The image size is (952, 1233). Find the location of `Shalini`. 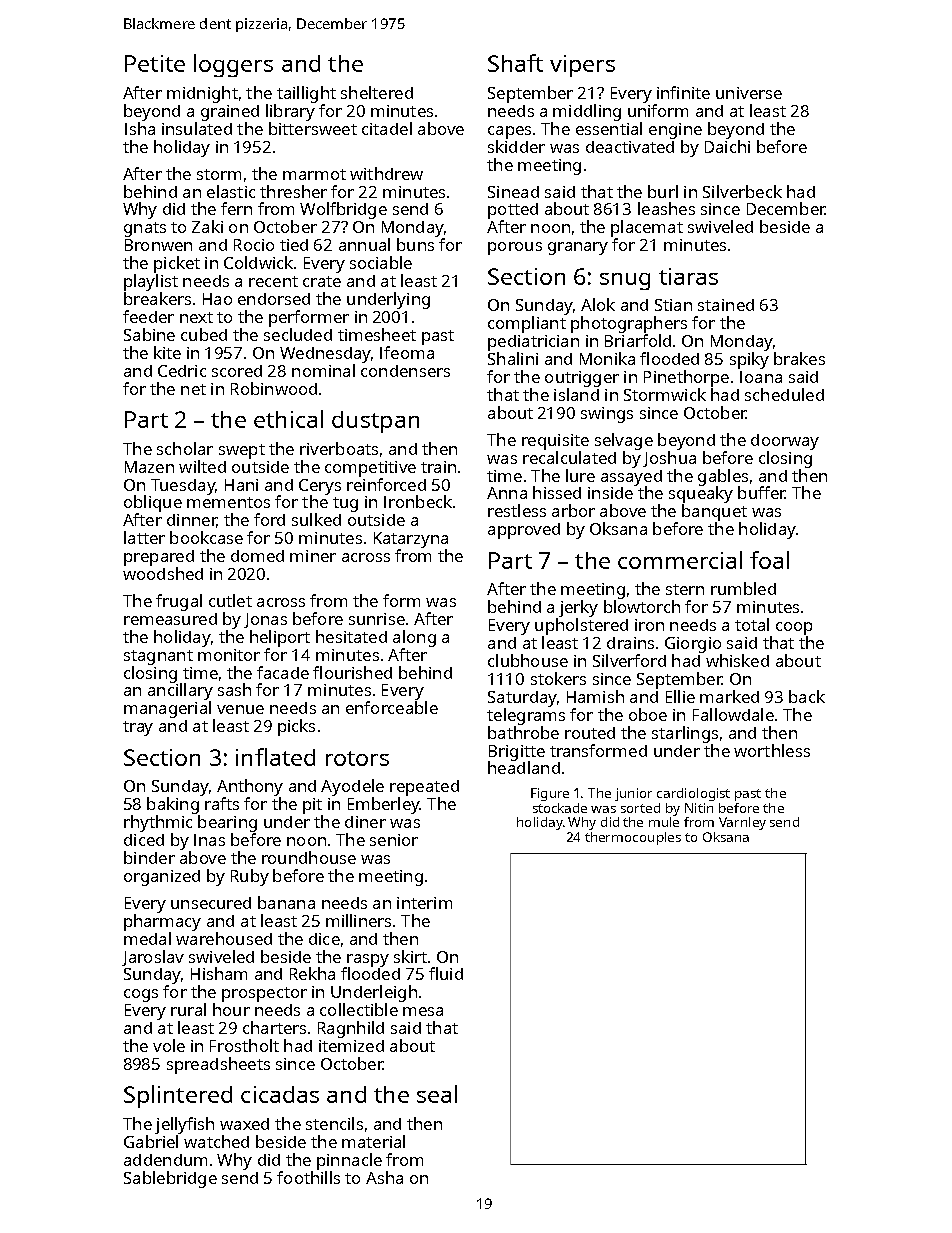

Shalini is located at coordinates (513, 358).
